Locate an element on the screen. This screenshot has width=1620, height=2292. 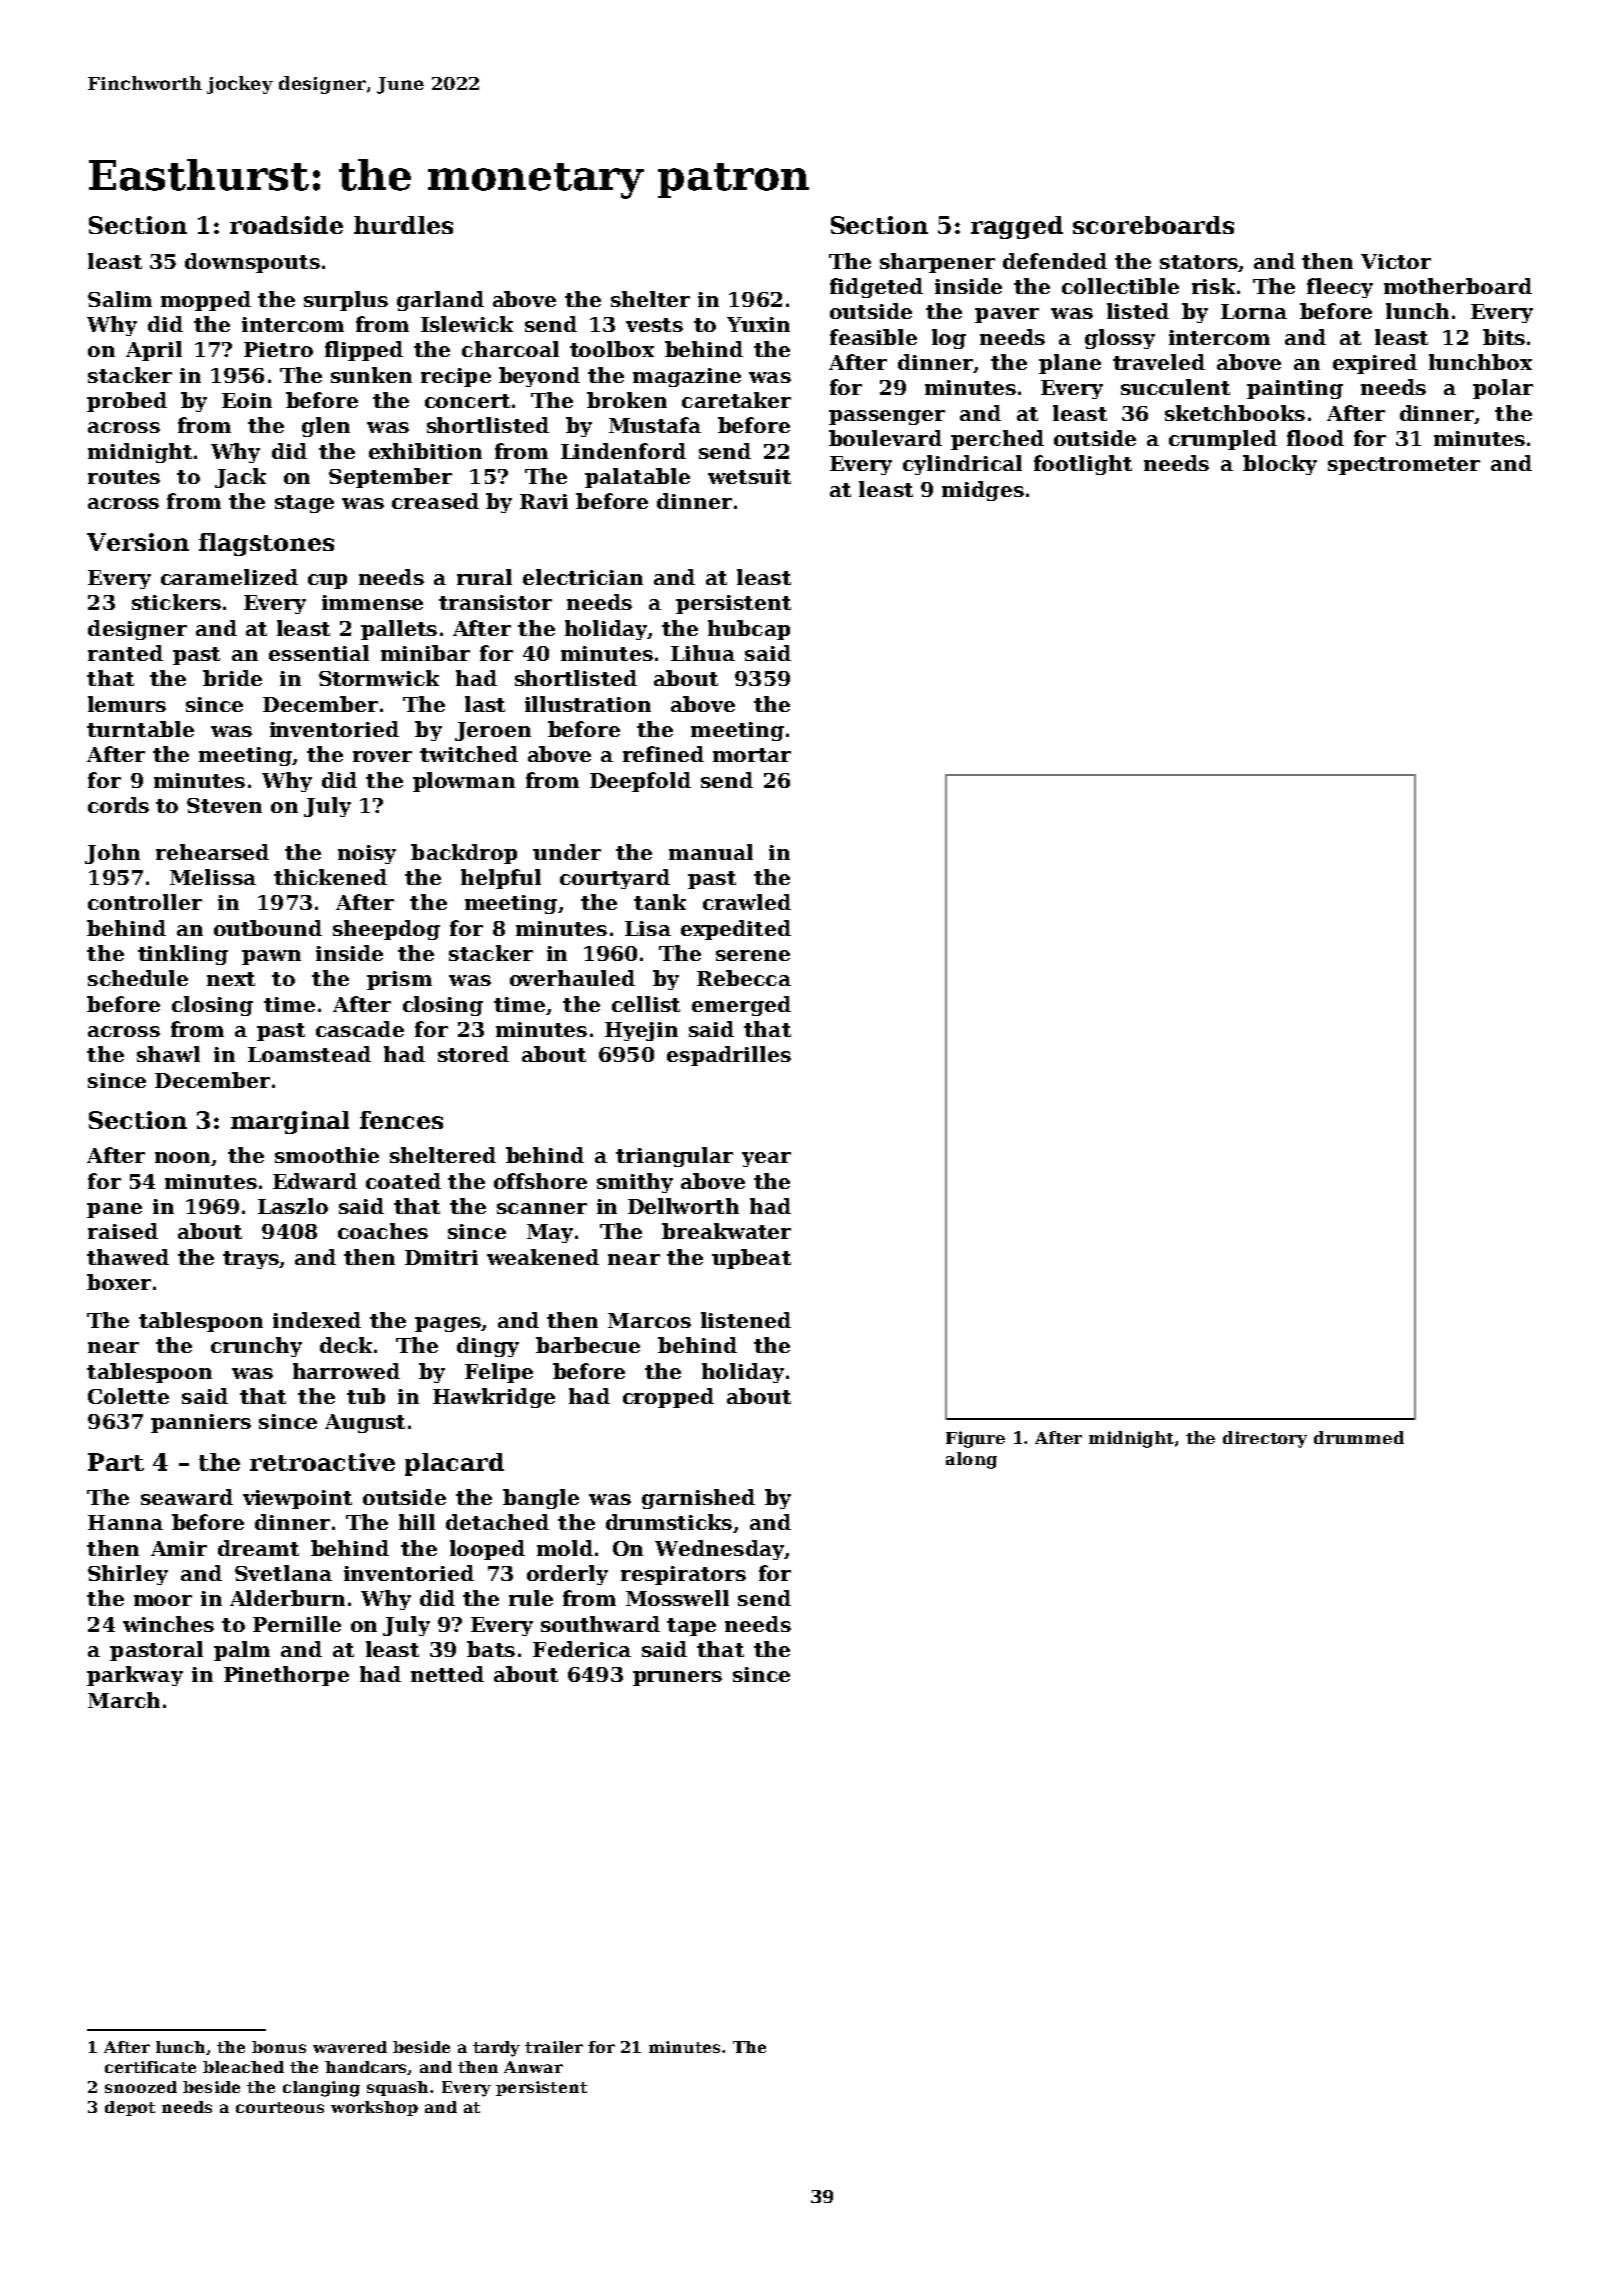
fleecy is located at coordinates (1340, 288).
